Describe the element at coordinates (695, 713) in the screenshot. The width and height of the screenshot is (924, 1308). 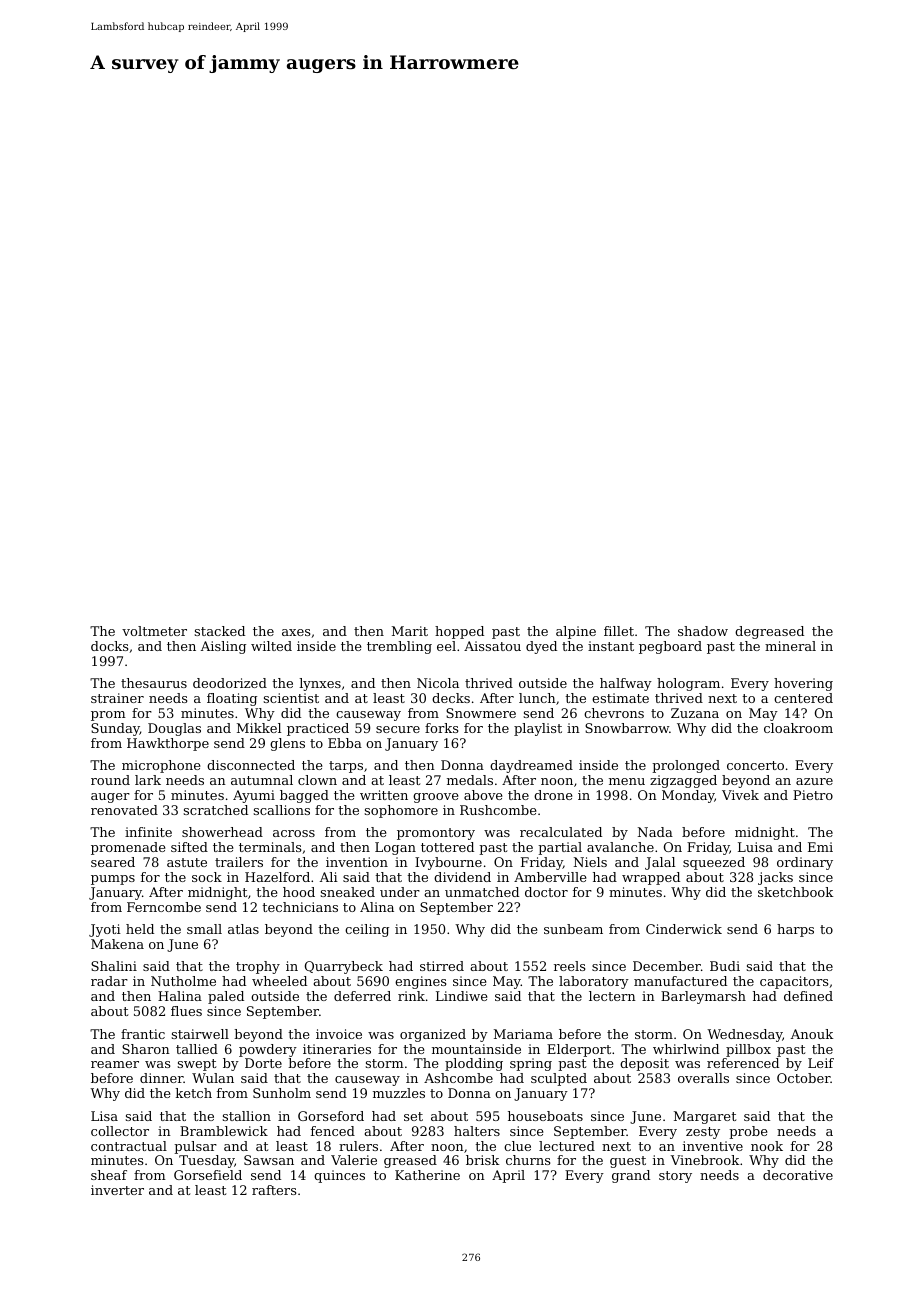
I see `Zuzana` at that location.
